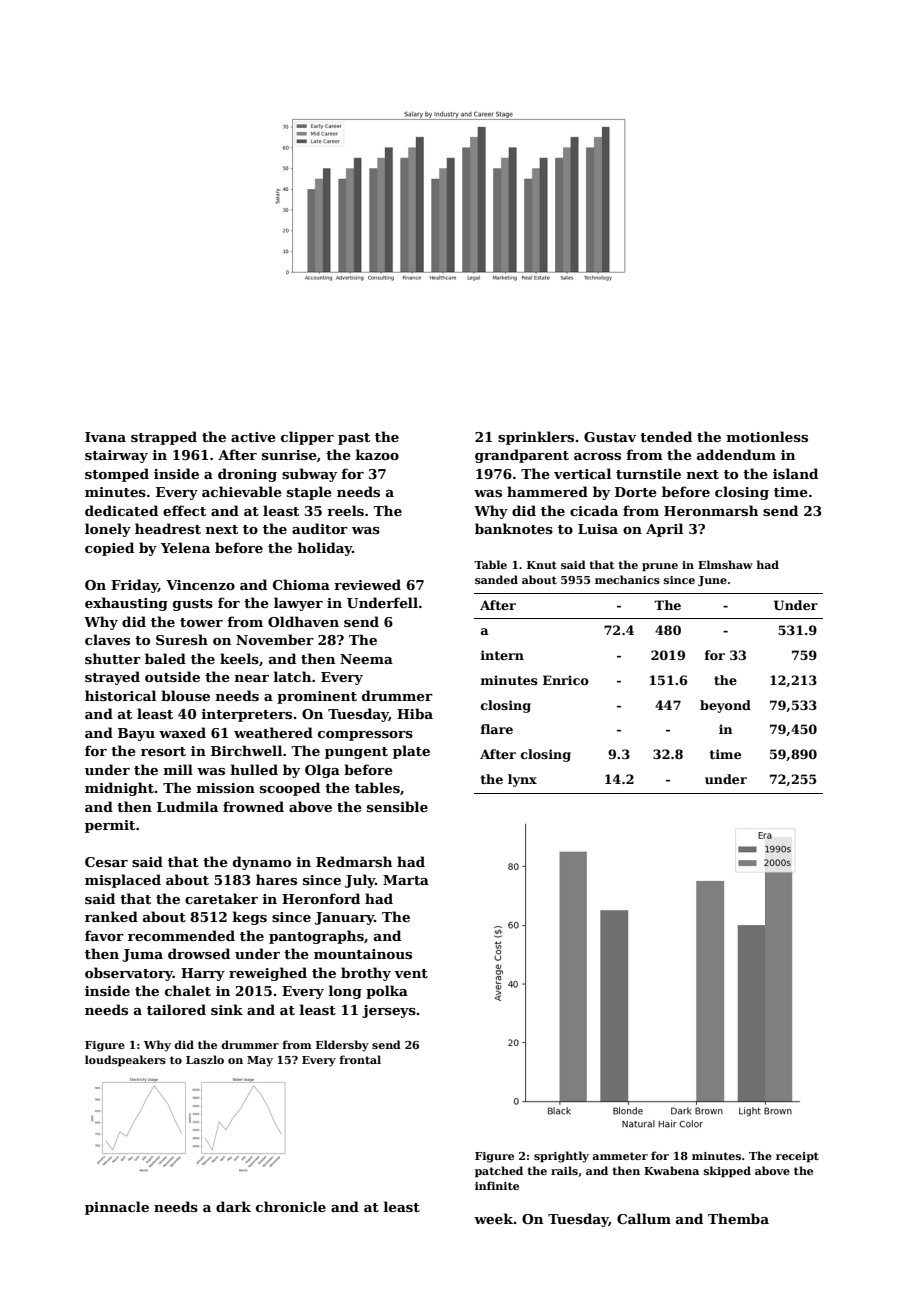 This screenshot has width=908, height=1316. I want to click on pungent, so click(356, 753).
